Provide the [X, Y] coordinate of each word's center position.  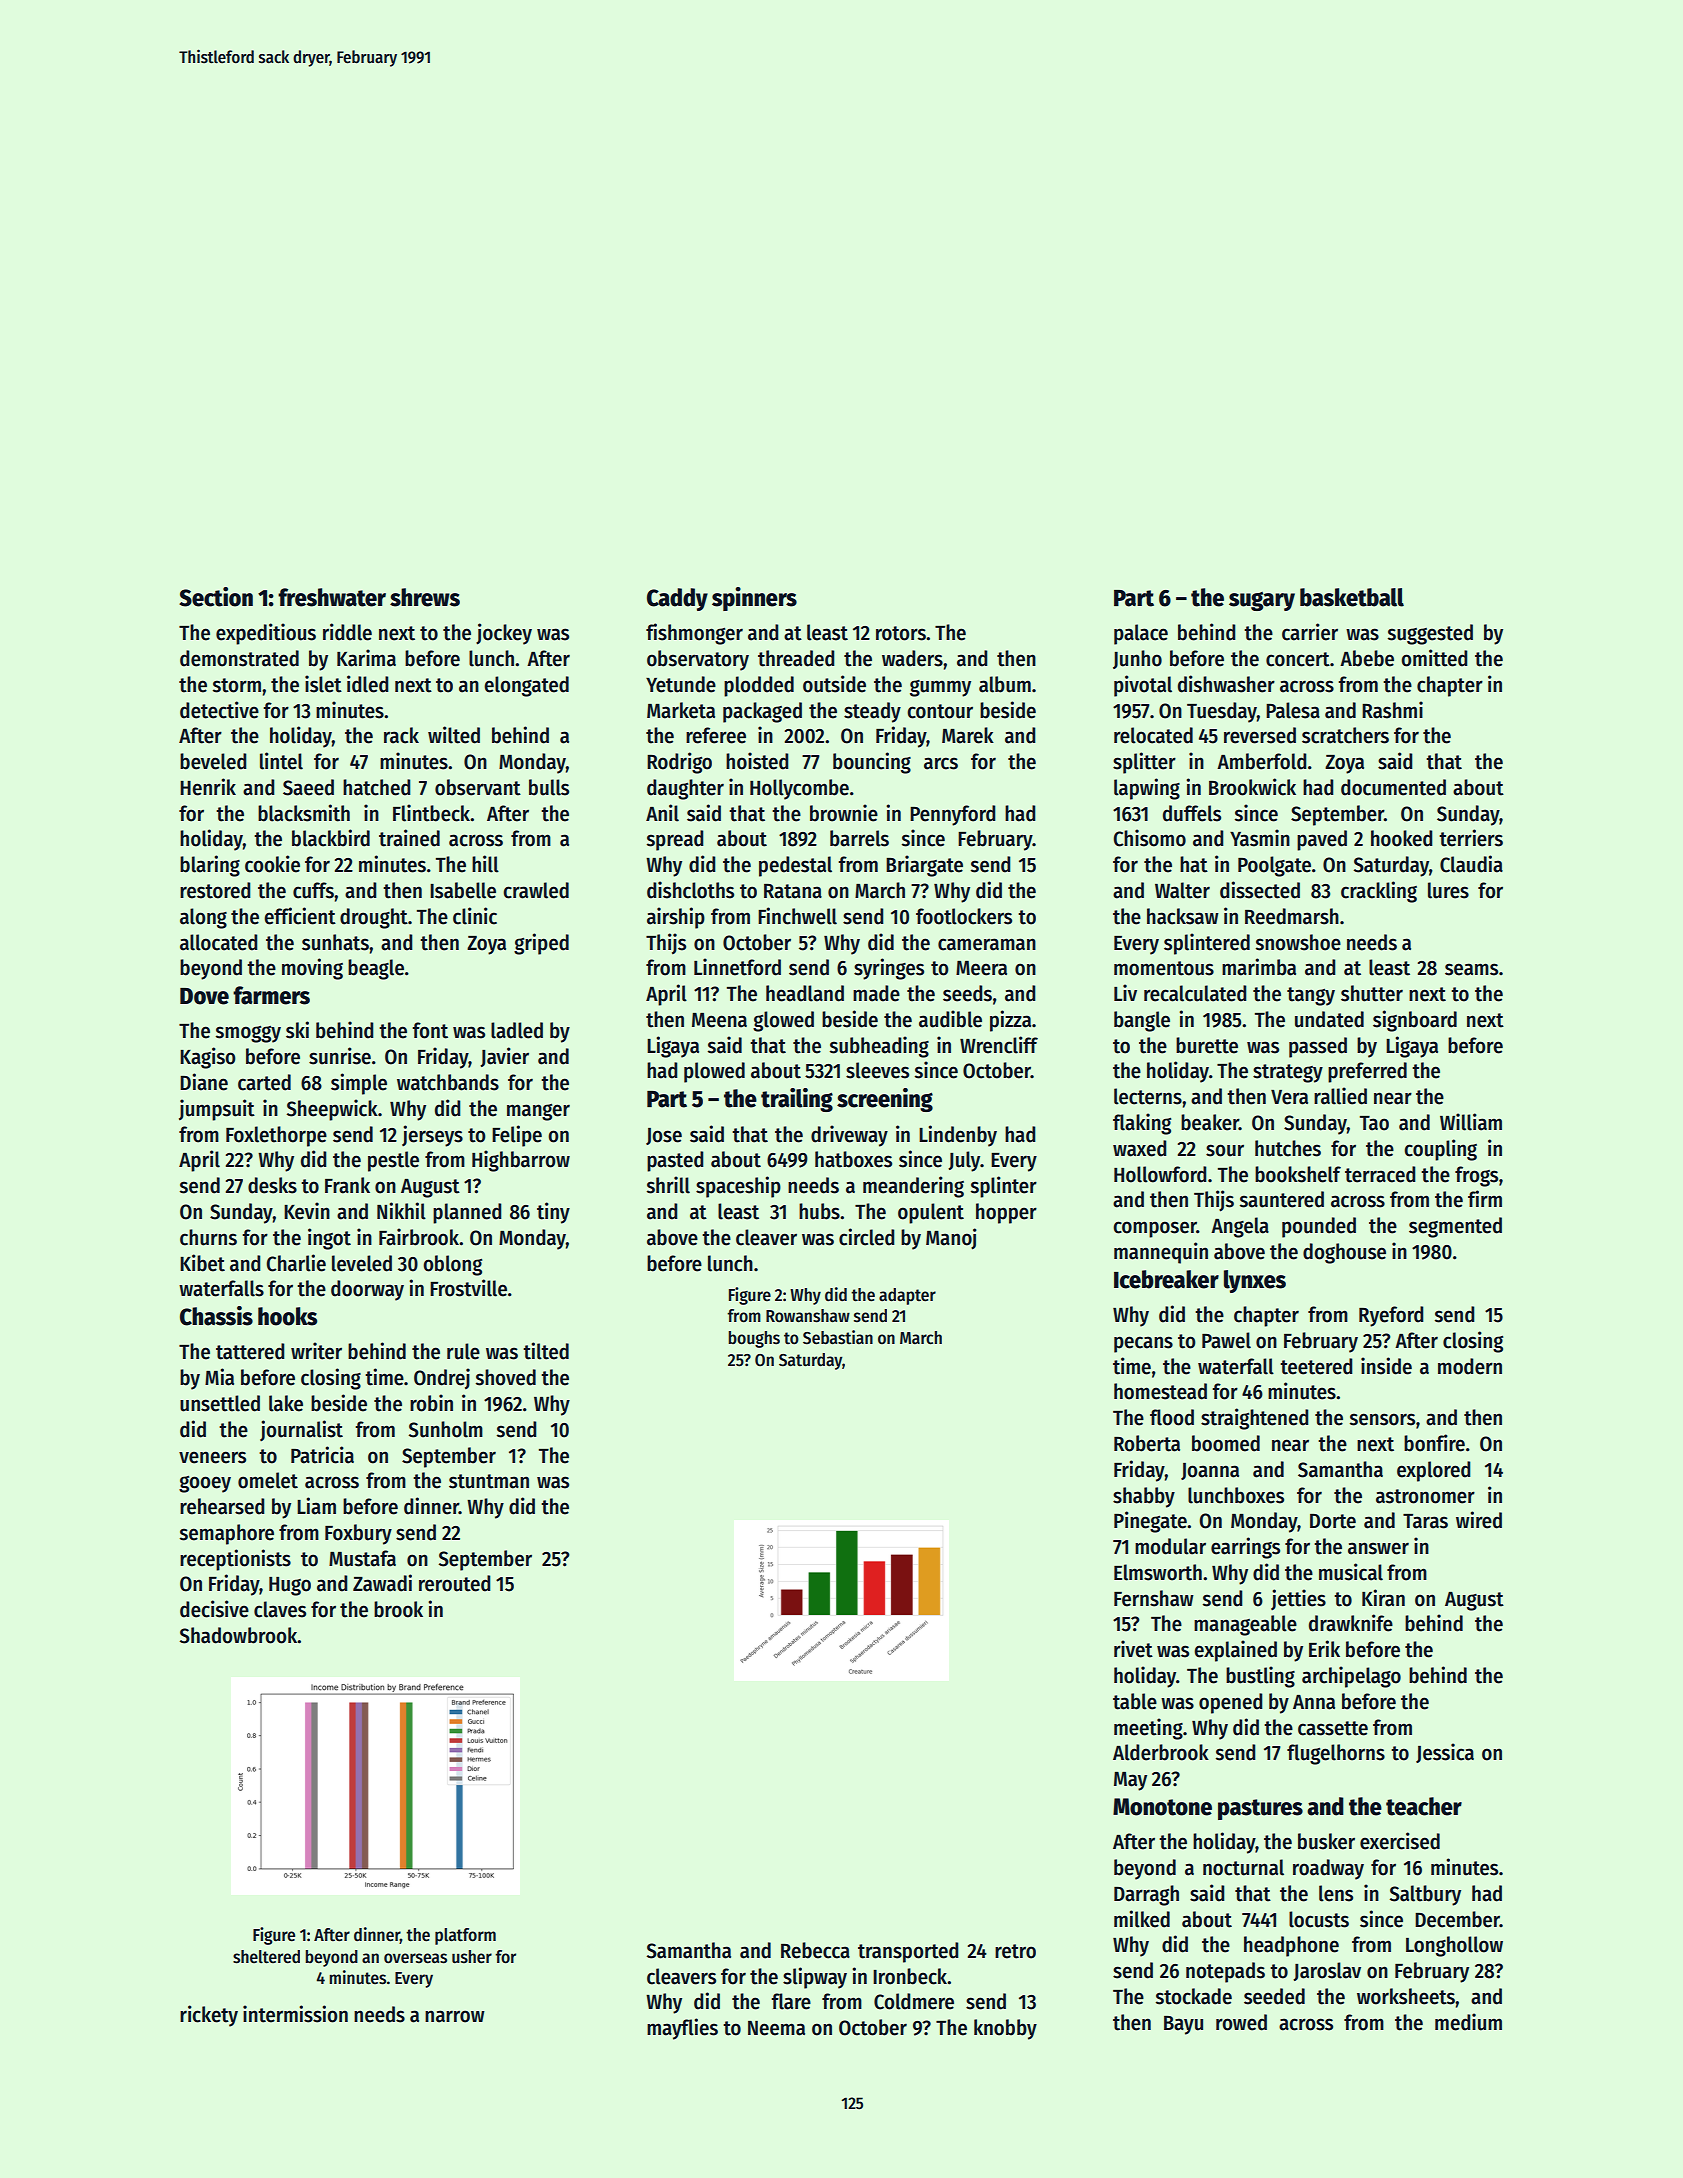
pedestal [795, 866]
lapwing [1147, 789]
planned [467, 1213]
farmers [271, 995]
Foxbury [358, 1534]
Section [216, 597]
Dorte [1333, 1521]
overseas [415, 1958]
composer [1155, 1229]
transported [908, 1952]
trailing [797, 1100]
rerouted [455, 1583]
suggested [1430, 634]
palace [1141, 634]
